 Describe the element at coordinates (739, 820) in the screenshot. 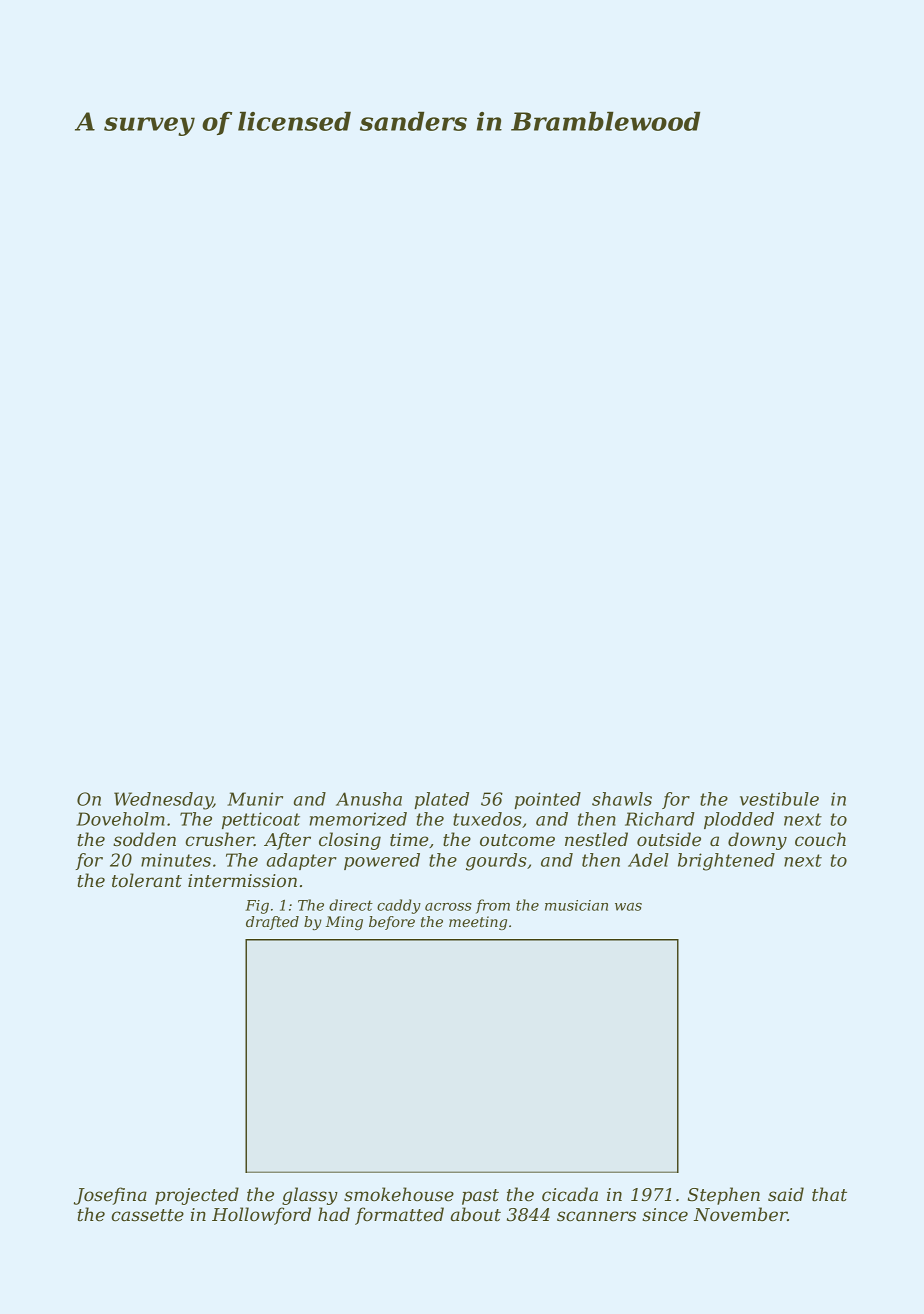

I see `plodded` at that location.
